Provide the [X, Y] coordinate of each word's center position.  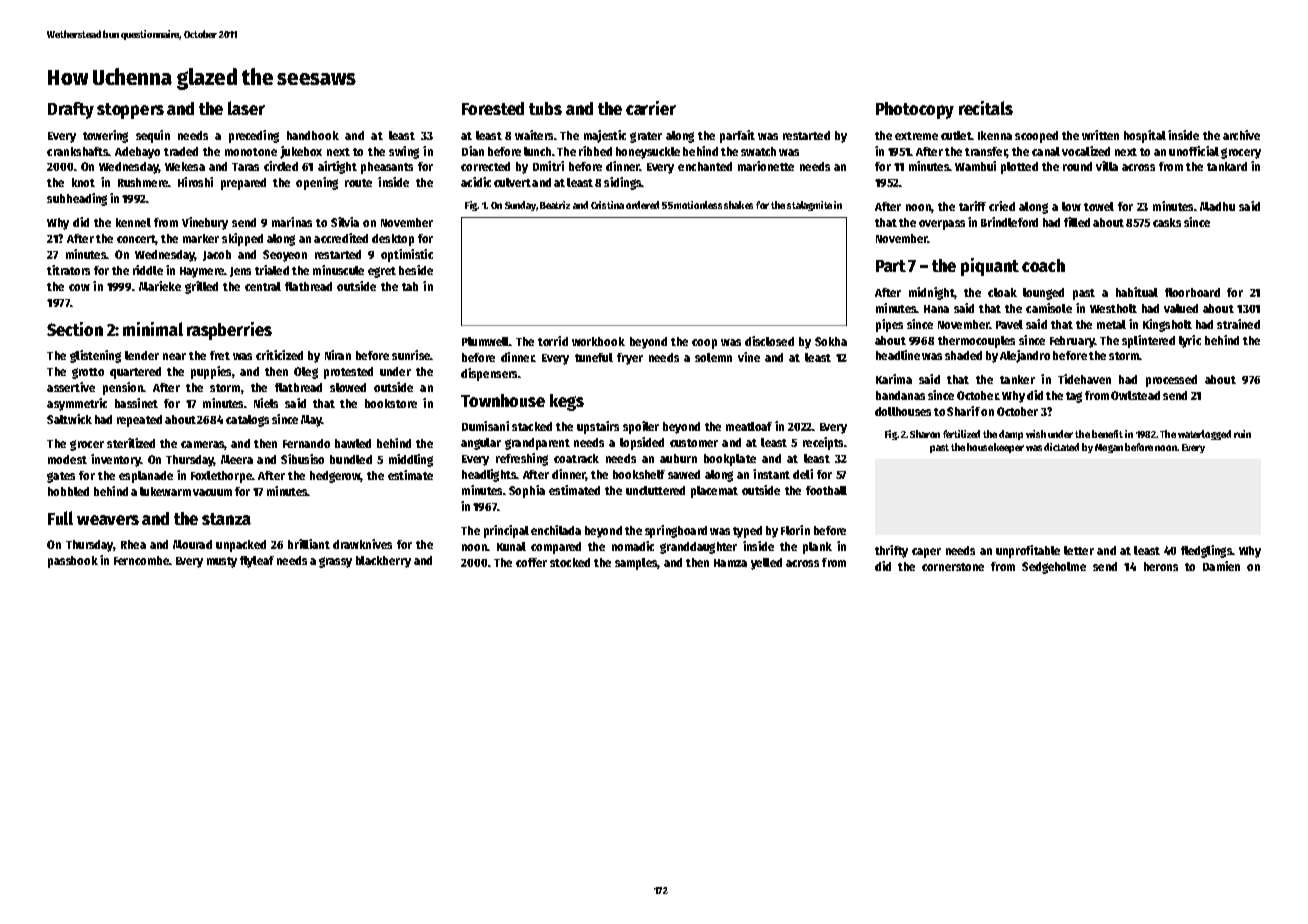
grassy [335, 562]
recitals [986, 108]
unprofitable [1028, 551]
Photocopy [915, 110]
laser [246, 108]
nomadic [633, 546]
